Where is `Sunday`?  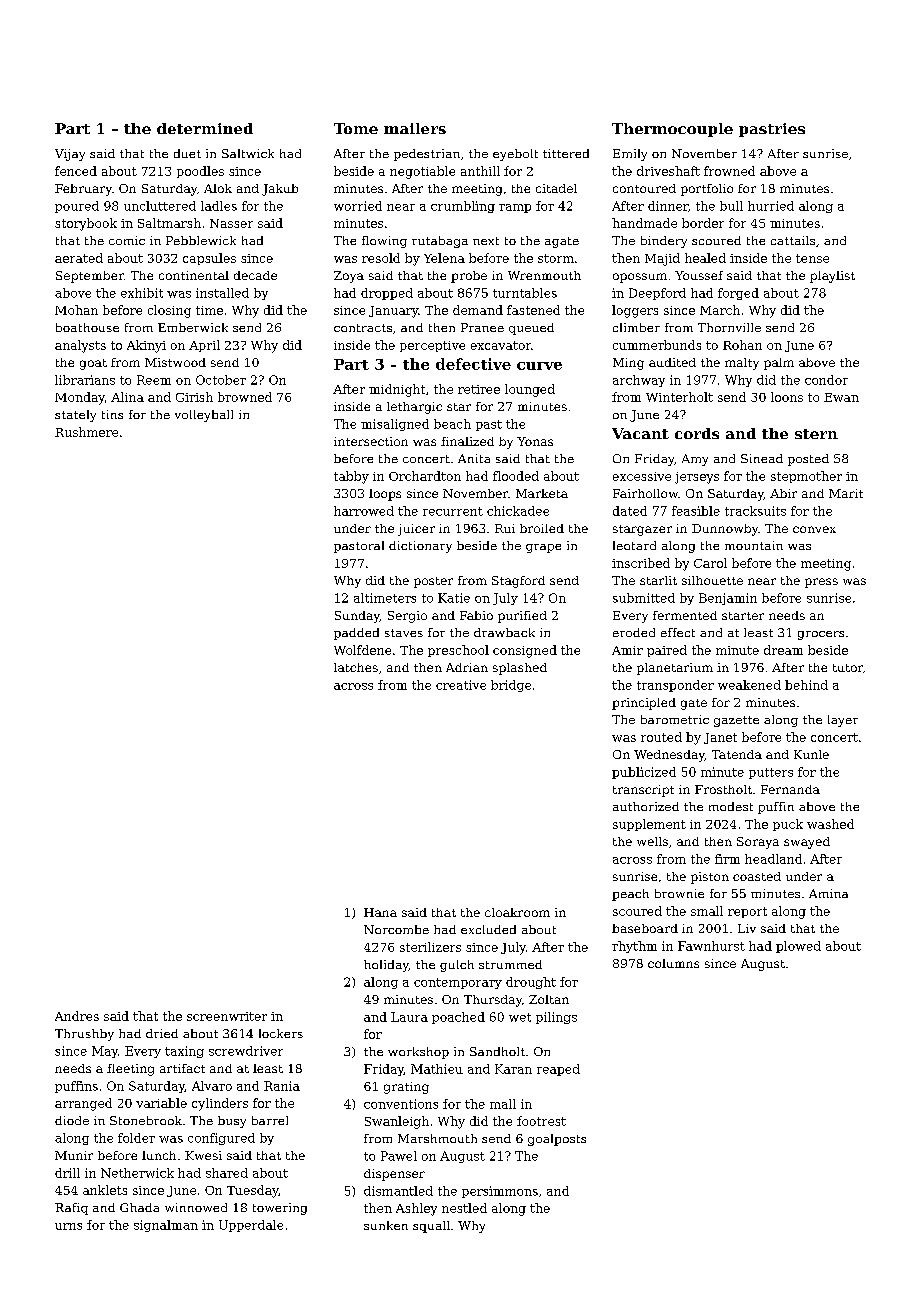
Sunday is located at coordinates (357, 617).
